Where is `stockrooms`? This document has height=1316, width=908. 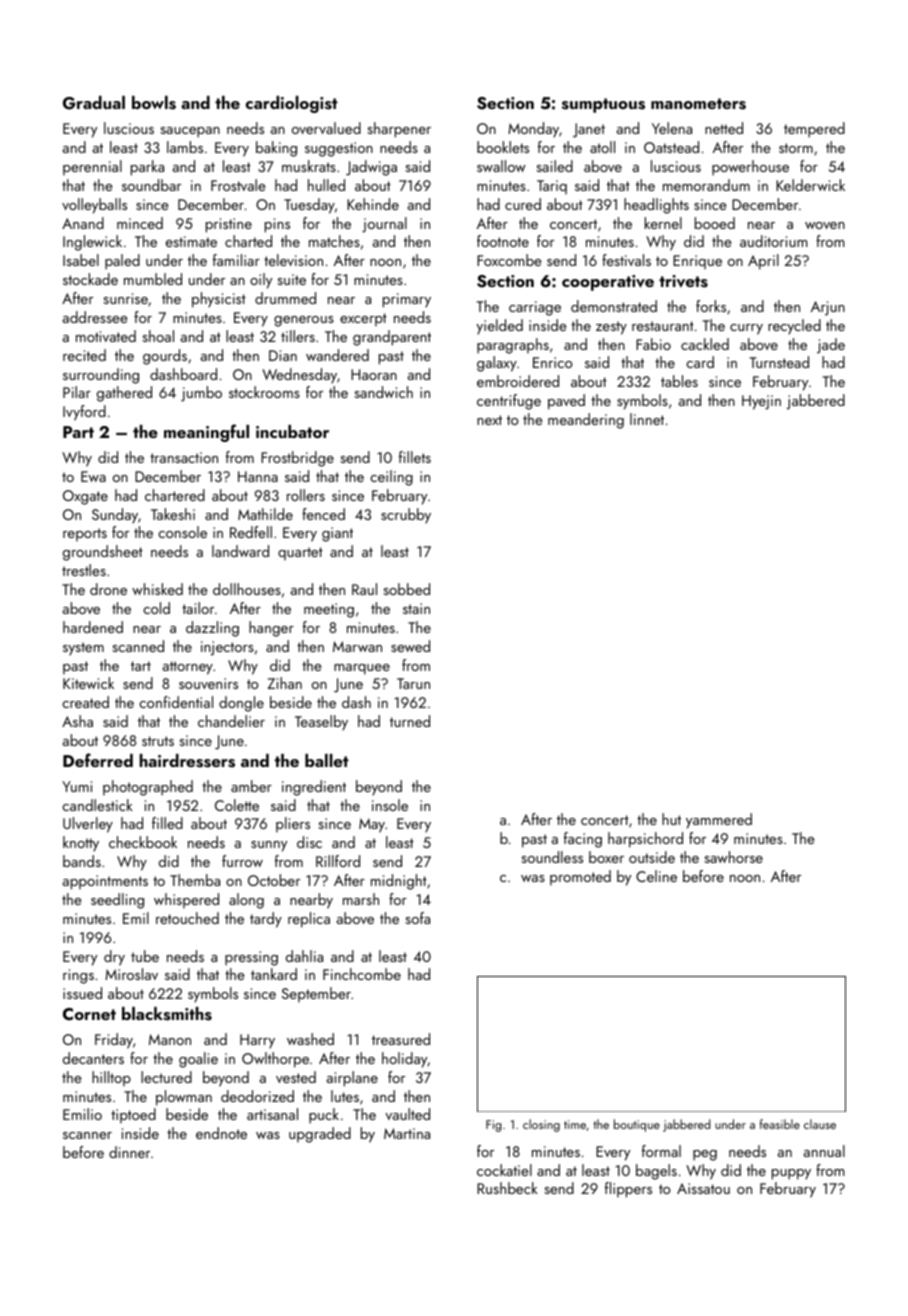 stockrooms is located at coordinates (264, 392).
